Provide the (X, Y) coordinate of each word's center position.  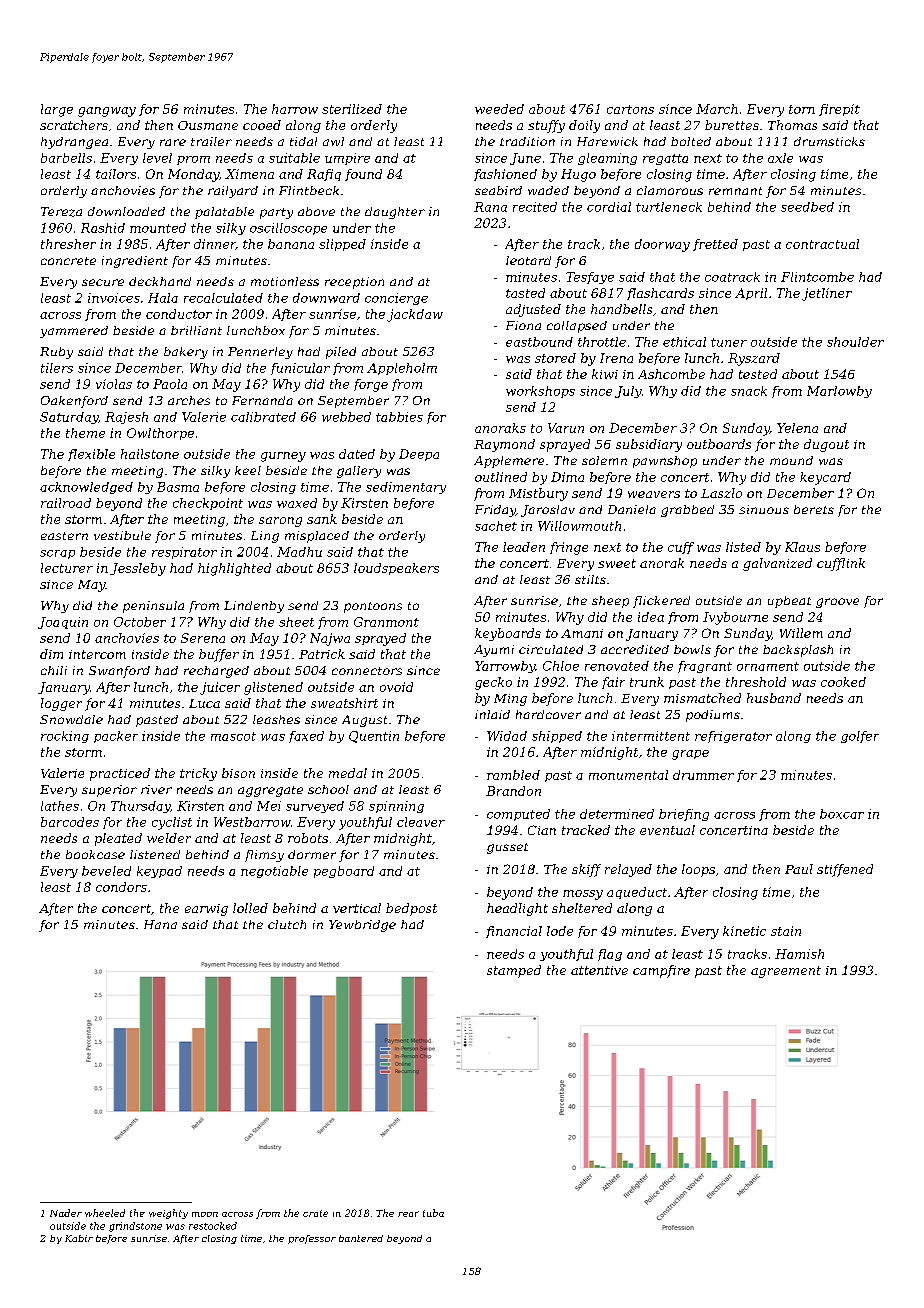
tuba (433, 1213)
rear (408, 1214)
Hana (160, 924)
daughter (395, 213)
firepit (839, 110)
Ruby (56, 353)
